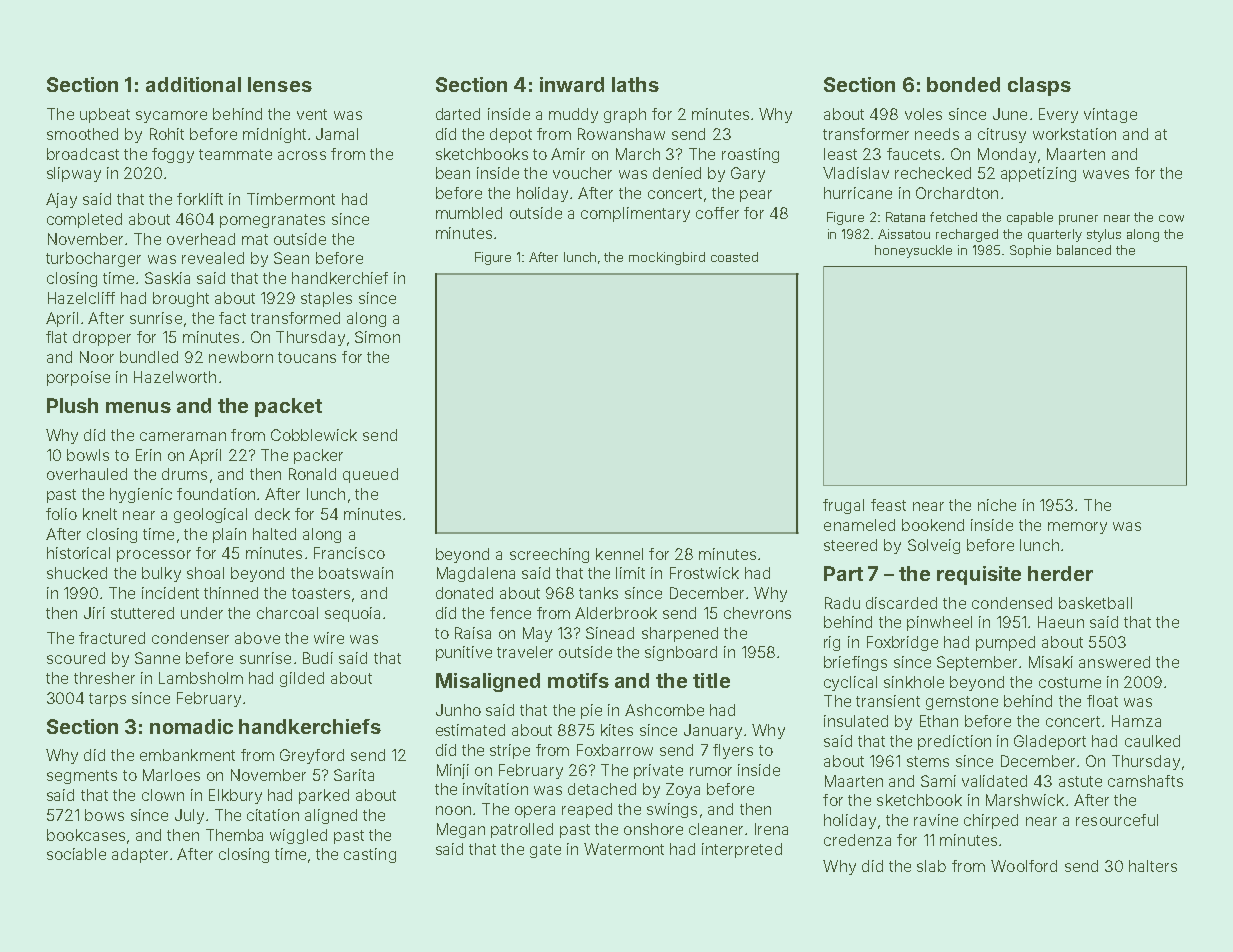 This image has height=952, width=1233. Describe the element at coordinates (1077, 528) in the image. I see `memory` at that location.
